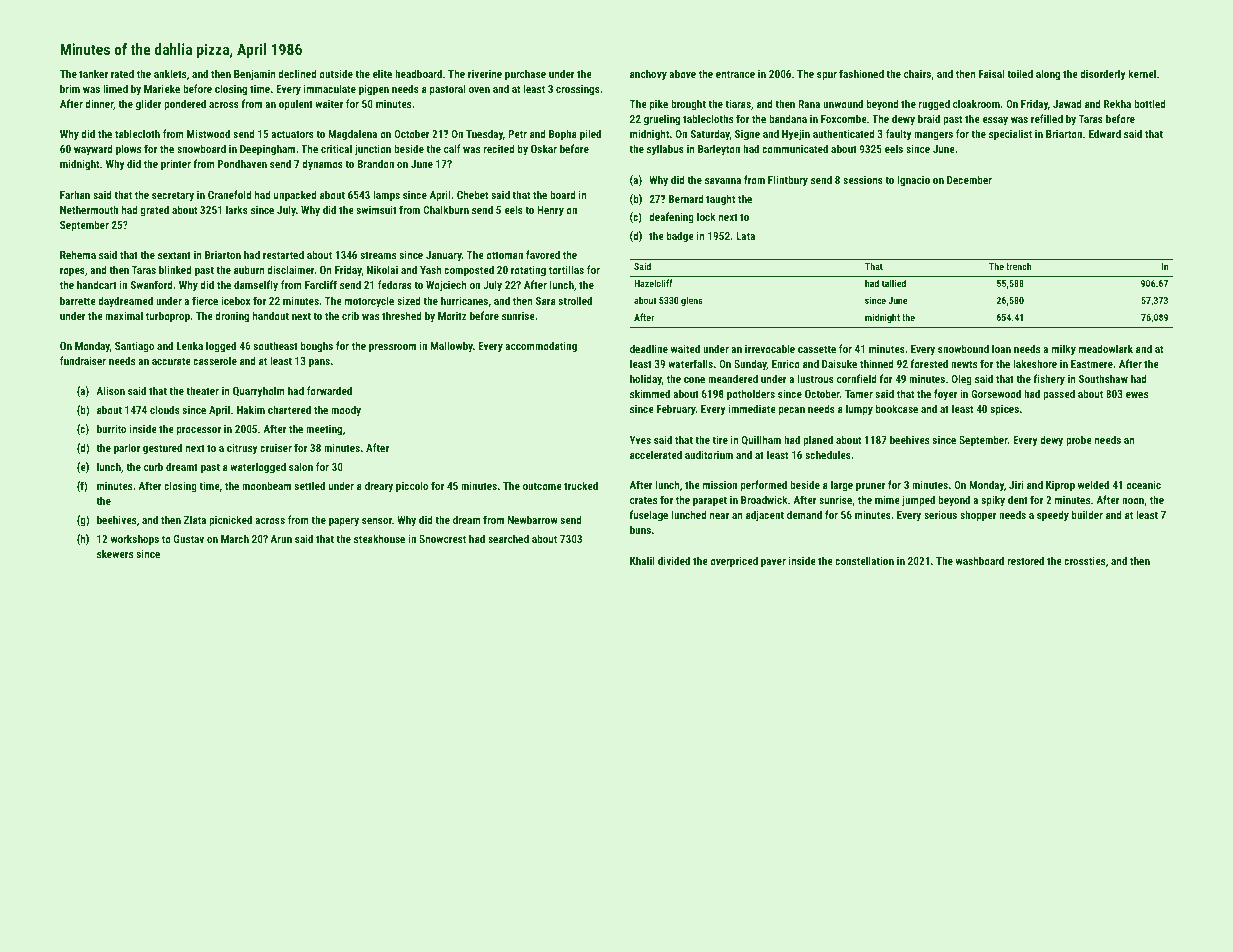 The height and width of the screenshot is (952, 1233). Describe the element at coordinates (1018, 266) in the screenshot. I see `trench` at that location.
